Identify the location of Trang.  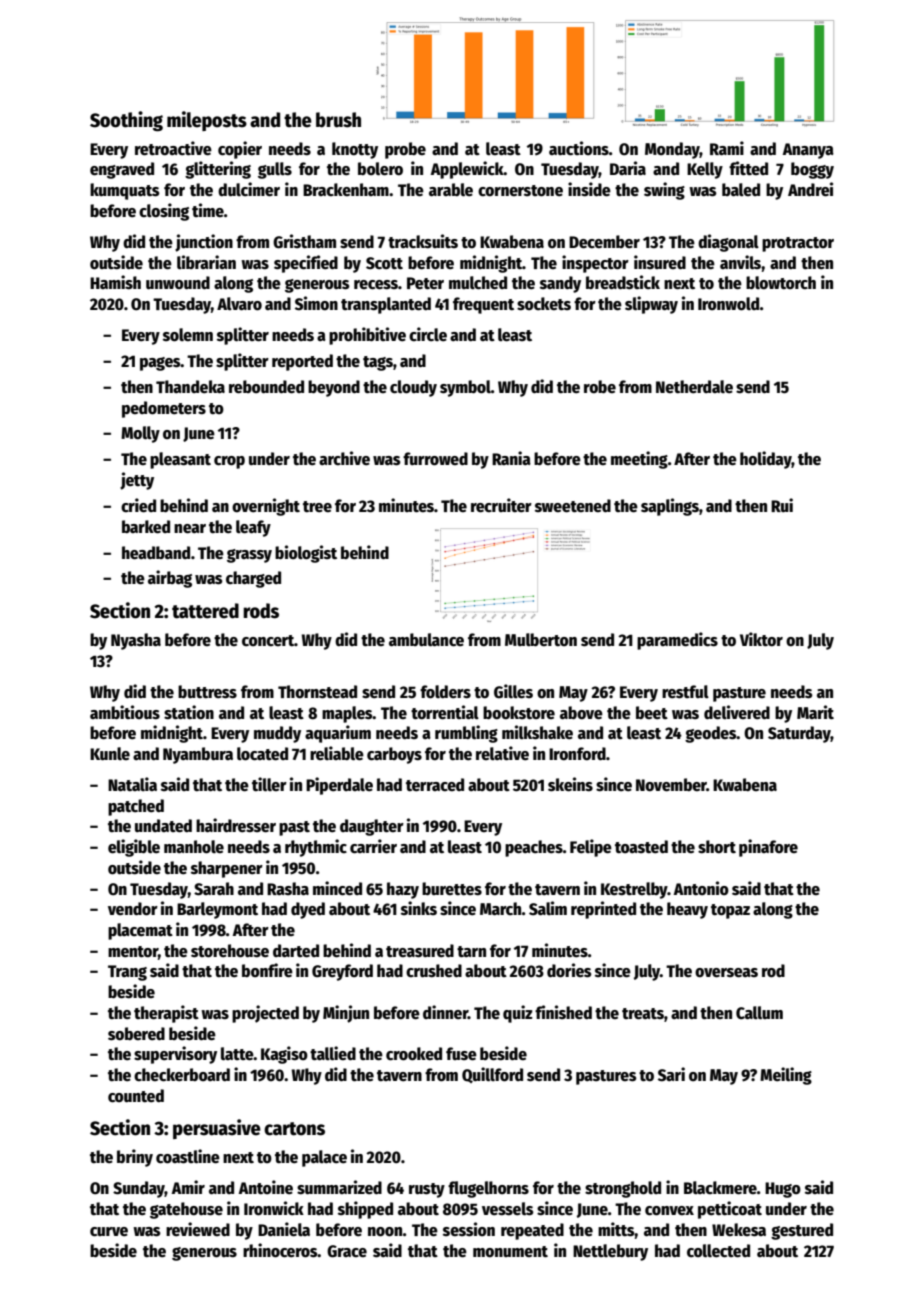
(127, 973).
